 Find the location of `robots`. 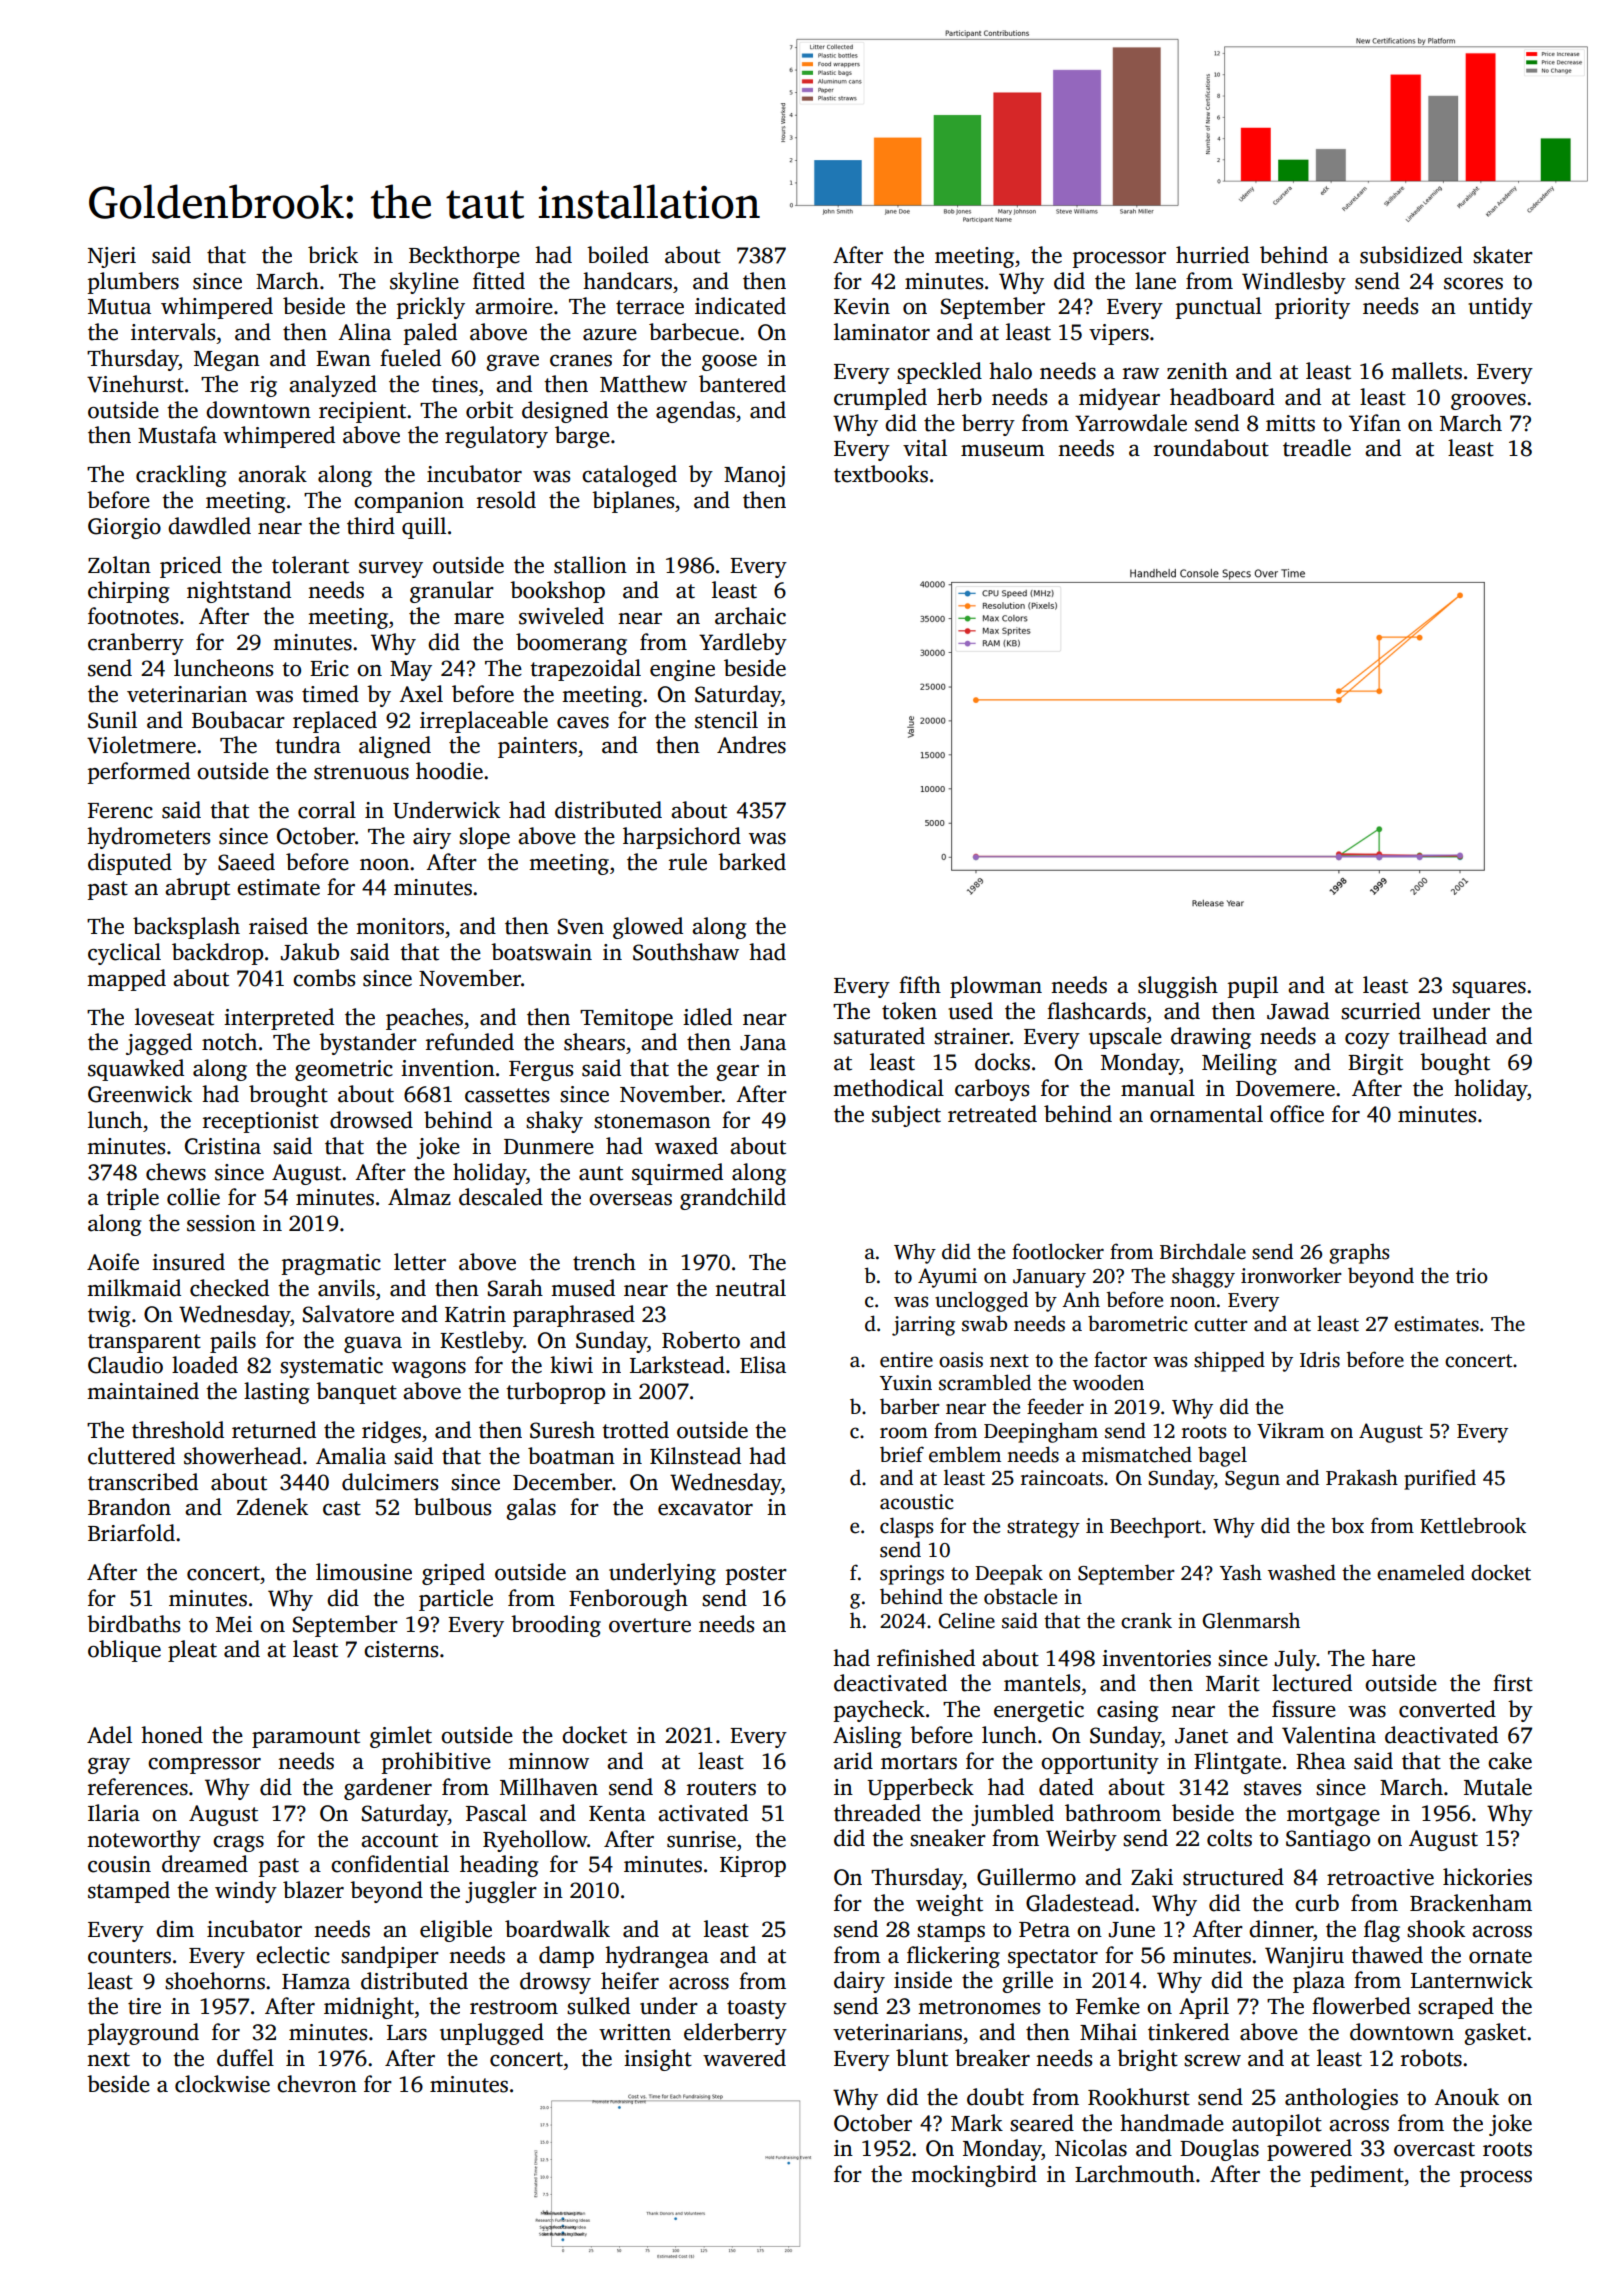

robots is located at coordinates (1431, 2058).
